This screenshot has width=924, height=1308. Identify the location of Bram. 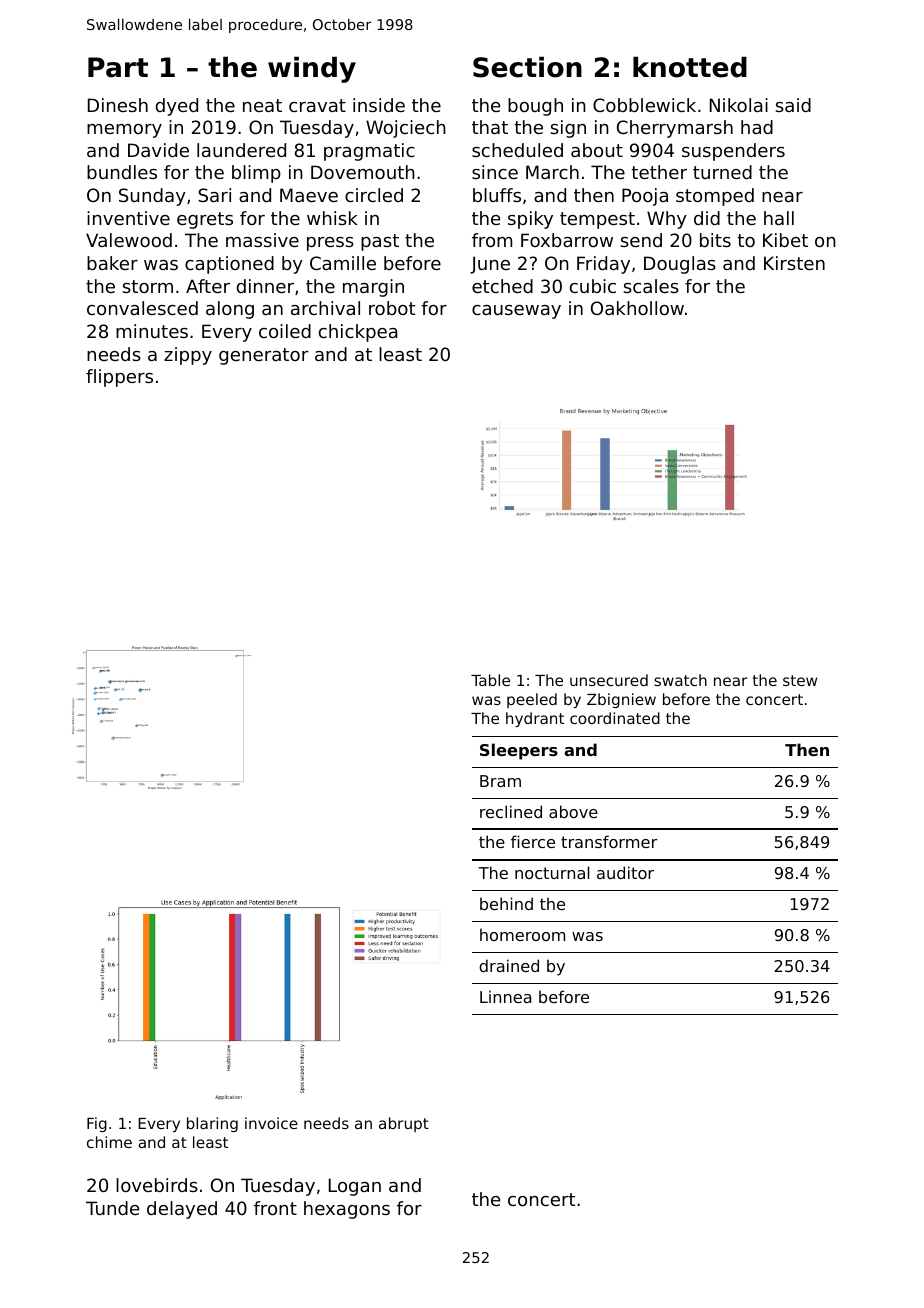
(500, 781).
